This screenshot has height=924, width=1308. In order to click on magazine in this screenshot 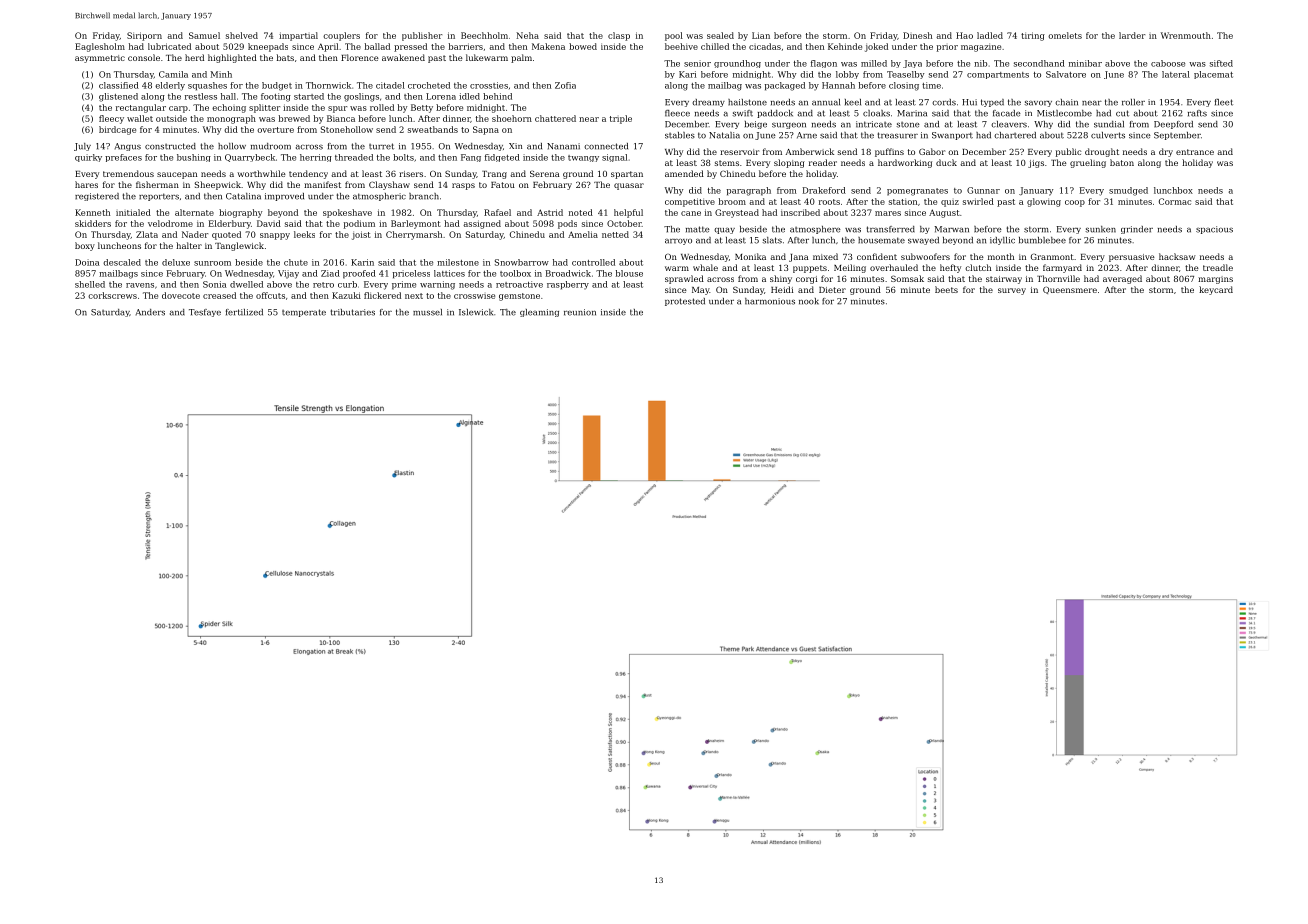, I will do `click(981, 47)`.
